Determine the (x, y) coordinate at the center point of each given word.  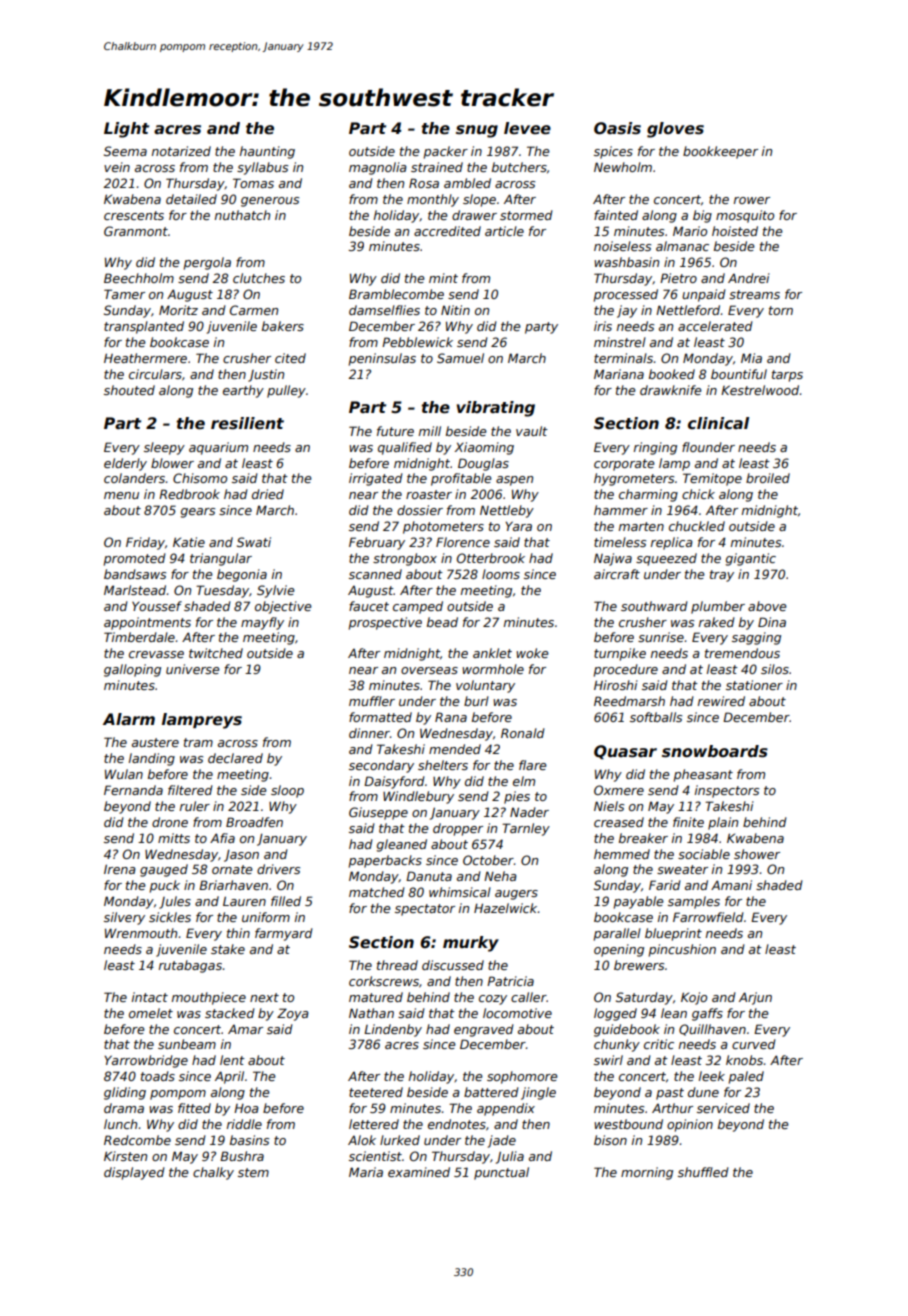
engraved (484, 1030)
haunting (267, 152)
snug (477, 131)
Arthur (672, 1108)
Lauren (244, 901)
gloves (675, 130)
